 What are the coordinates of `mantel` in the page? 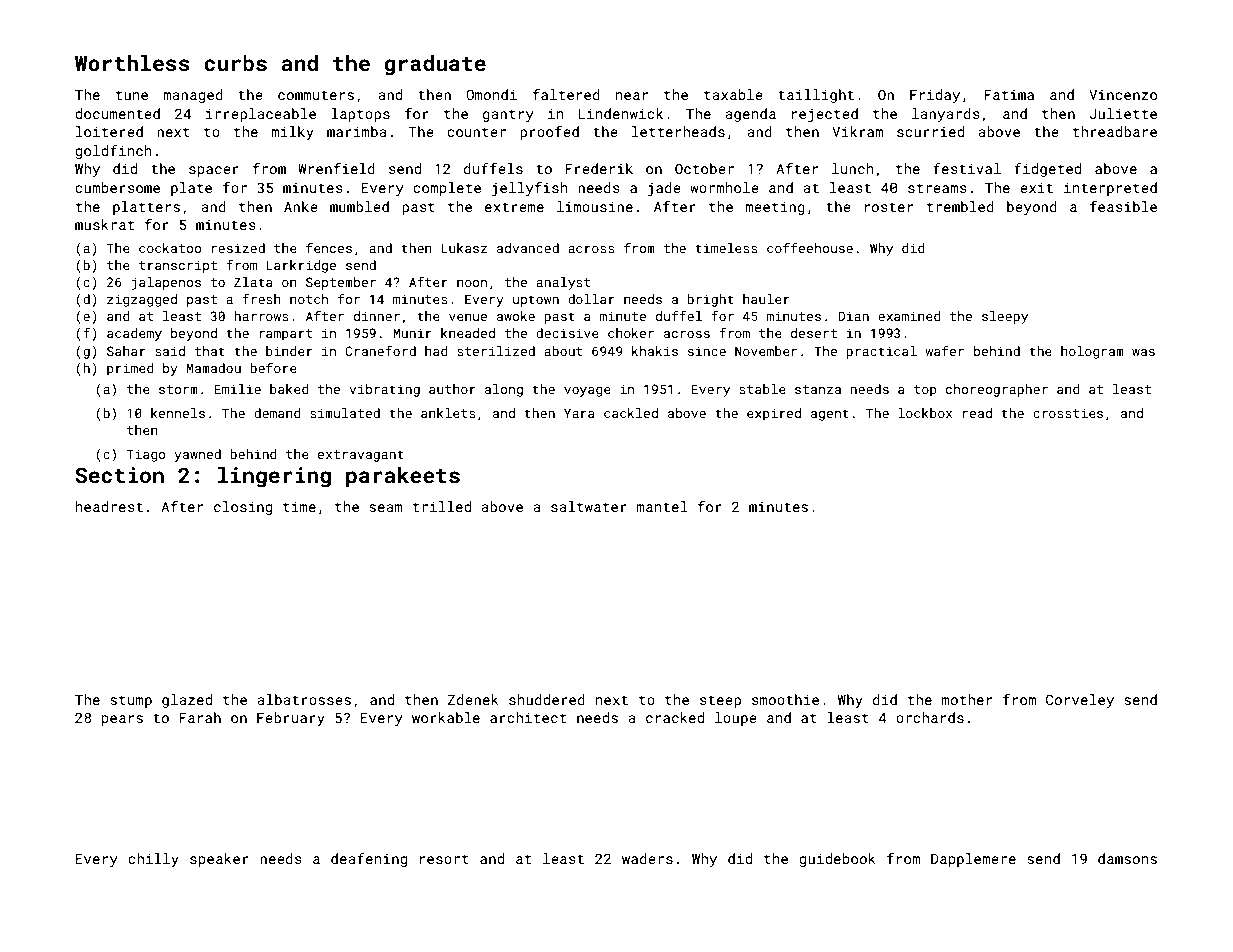 It's located at (662, 506).
